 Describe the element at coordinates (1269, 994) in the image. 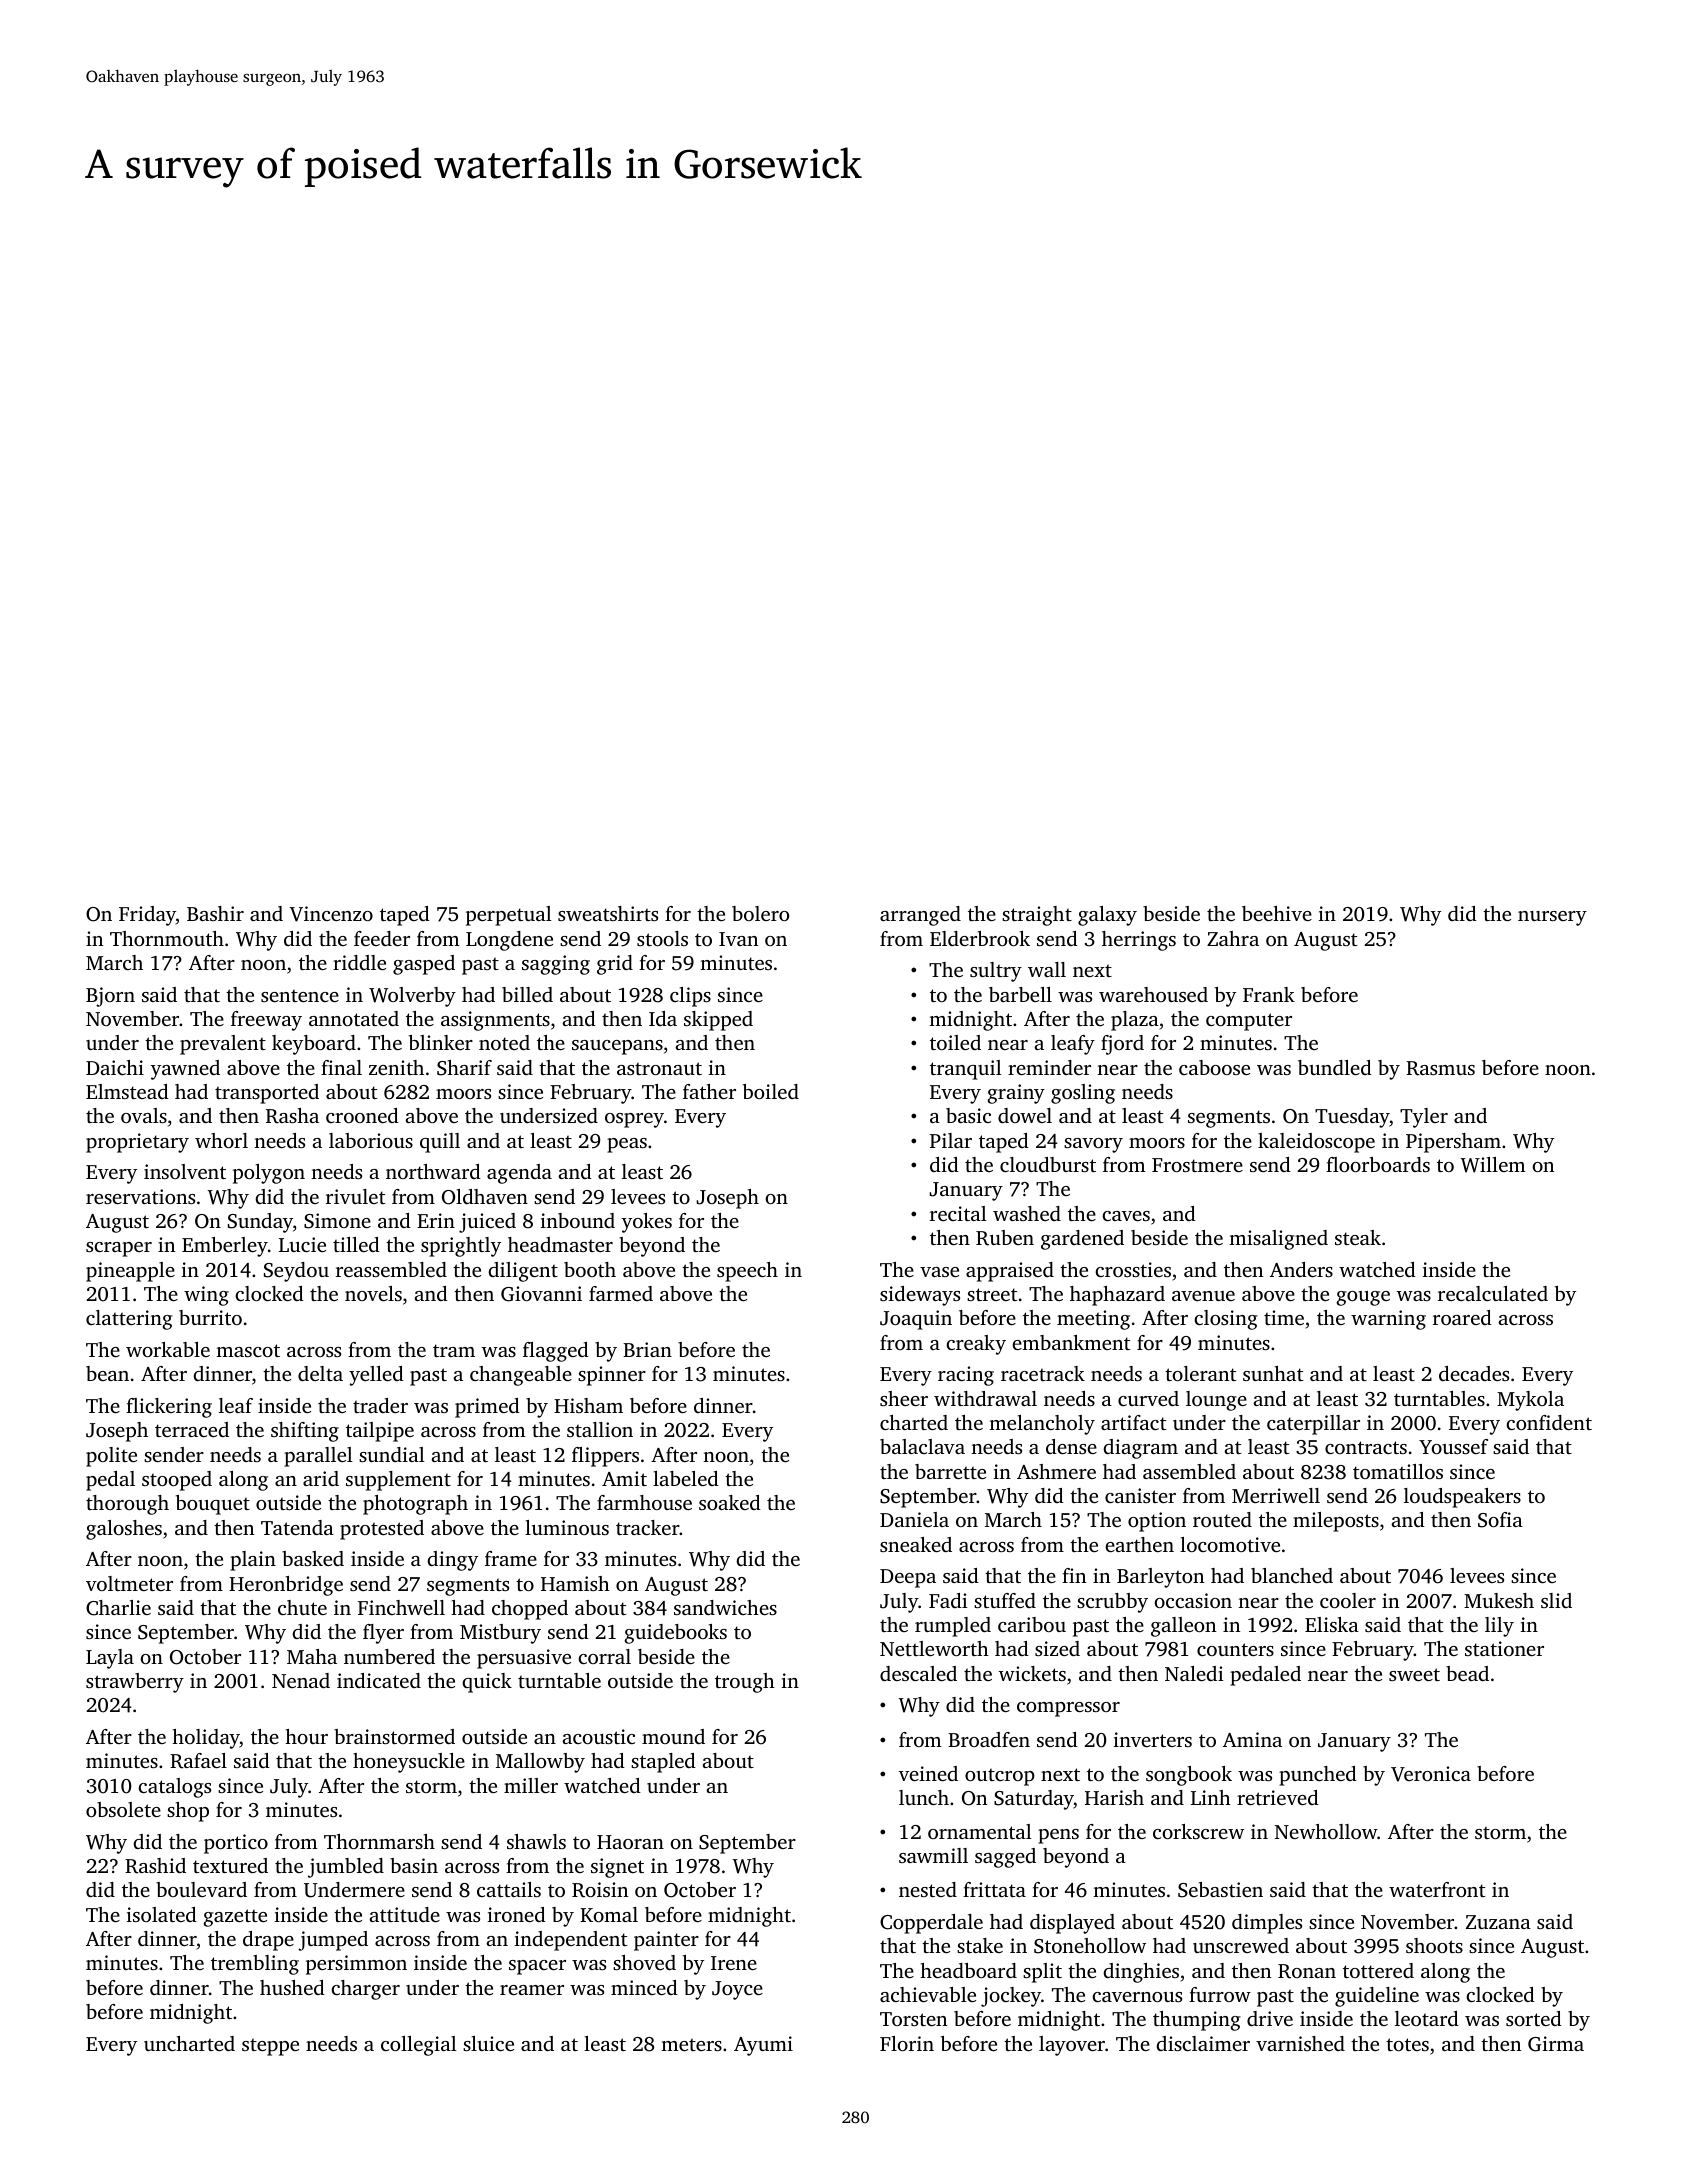

I see `Frank` at that location.
